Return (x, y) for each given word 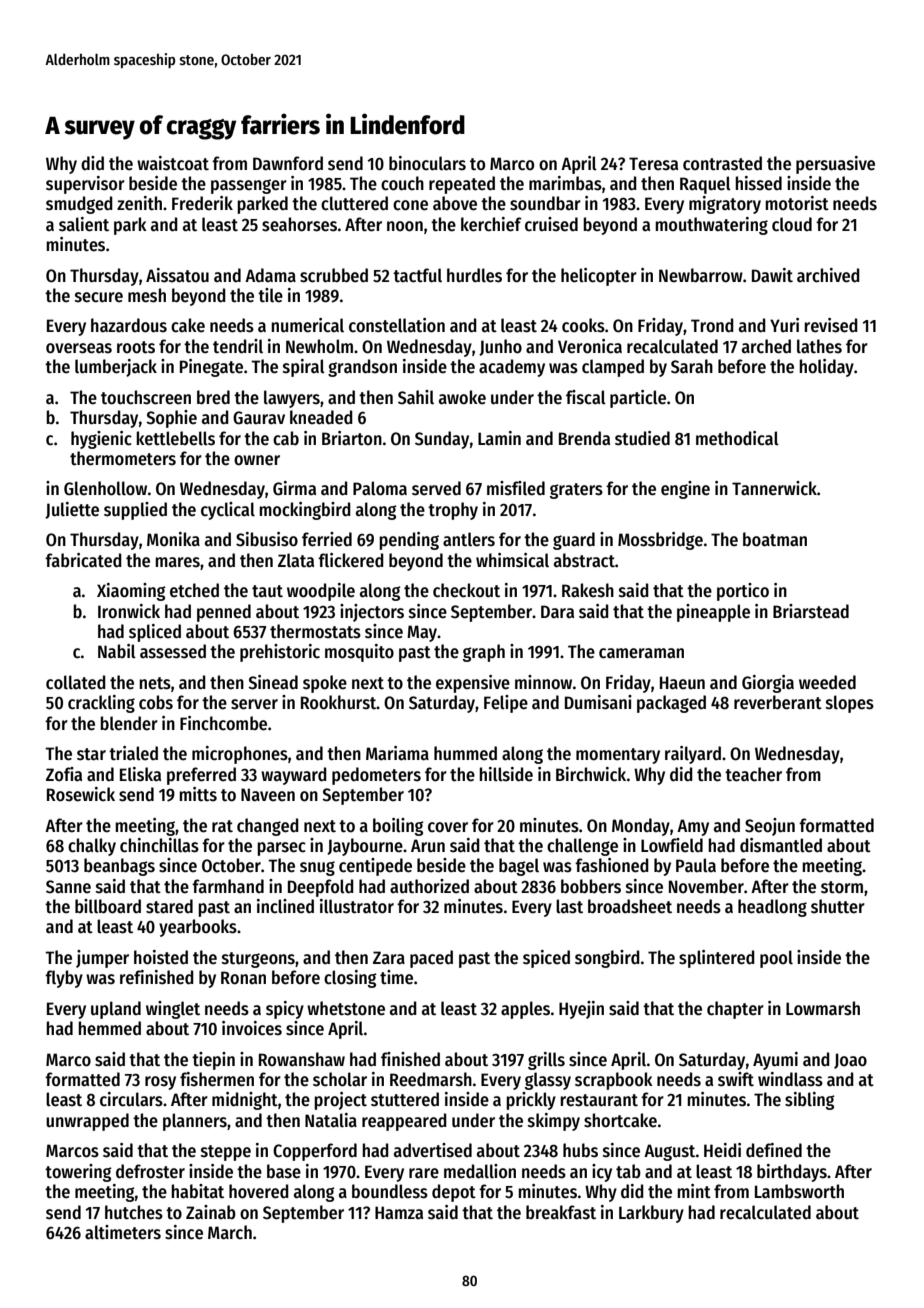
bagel (519, 867)
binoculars (427, 163)
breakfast (561, 1212)
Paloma (380, 488)
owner (257, 460)
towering (78, 1173)
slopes (850, 704)
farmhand (228, 886)
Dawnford (288, 163)
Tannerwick (774, 488)
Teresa (653, 164)
